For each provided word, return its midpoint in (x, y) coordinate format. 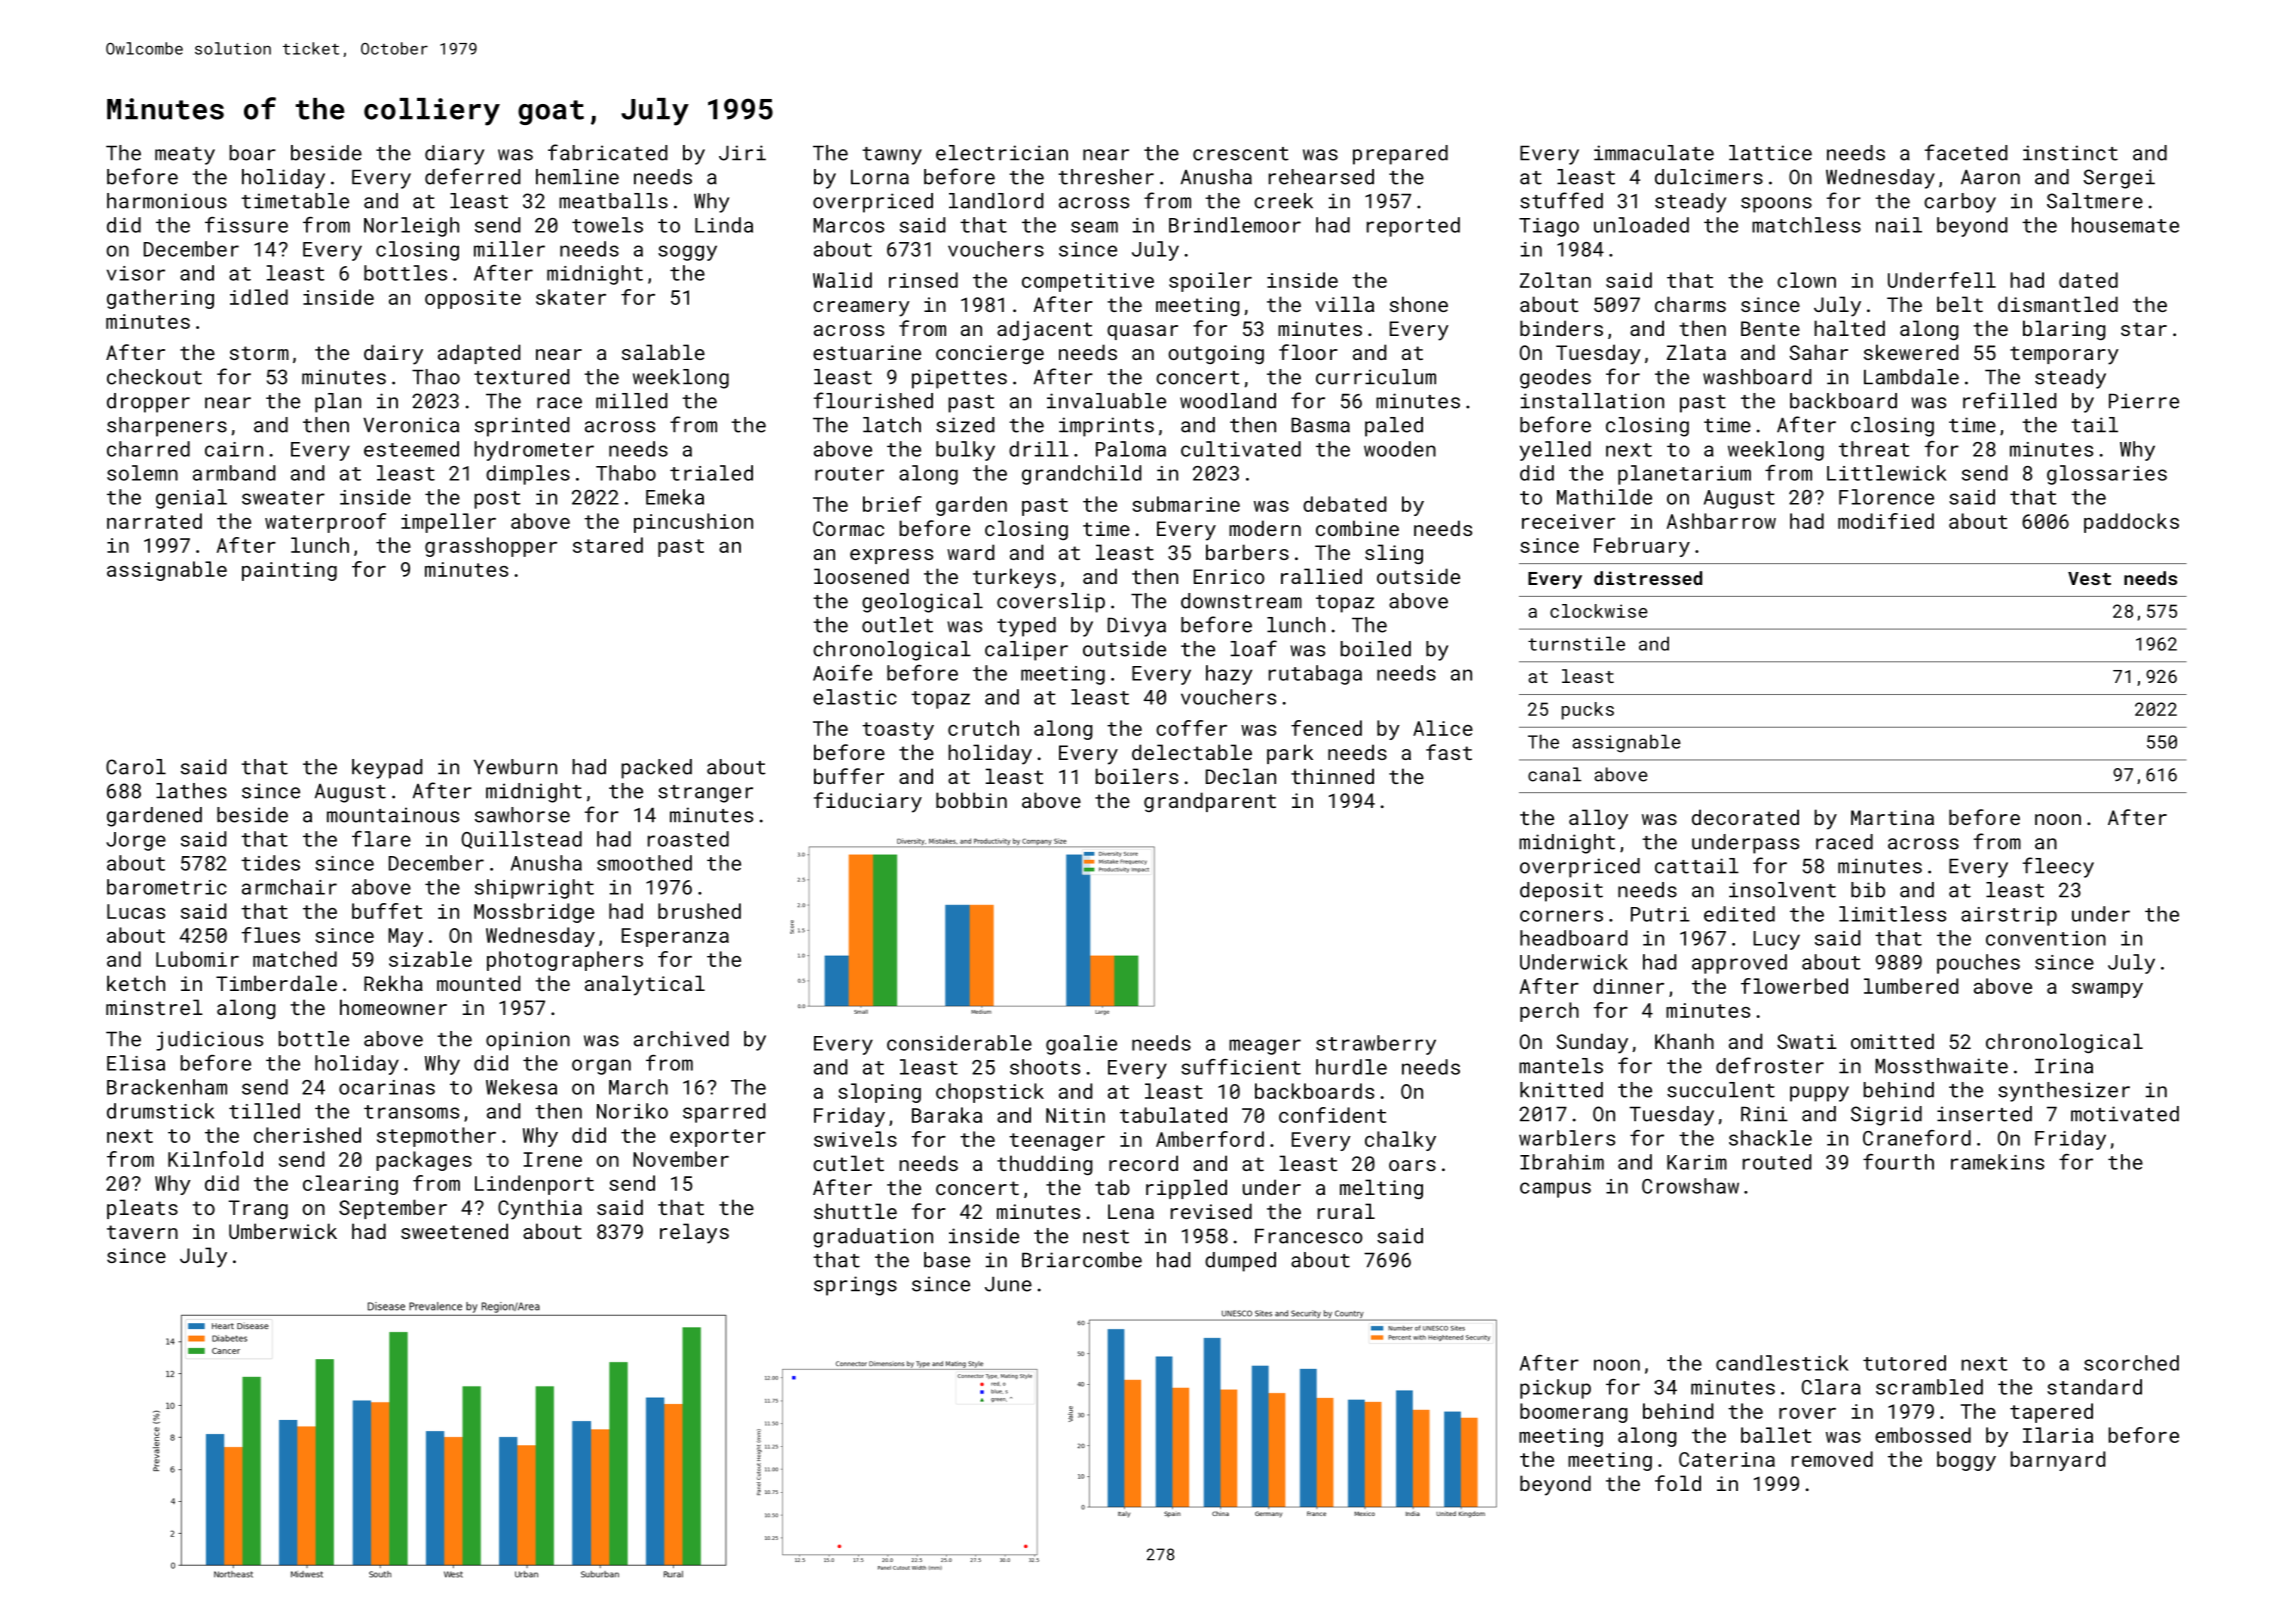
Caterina (1727, 1459)
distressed (1648, 578)
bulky (965, 451)
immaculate (1654, 153)
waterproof (325, 523)
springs (855, 1286)
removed (1832, 1459)
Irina (2064, 1066)
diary (454, 155)
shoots (1045, 1067)
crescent (1241, 154)
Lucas (136, 911)
